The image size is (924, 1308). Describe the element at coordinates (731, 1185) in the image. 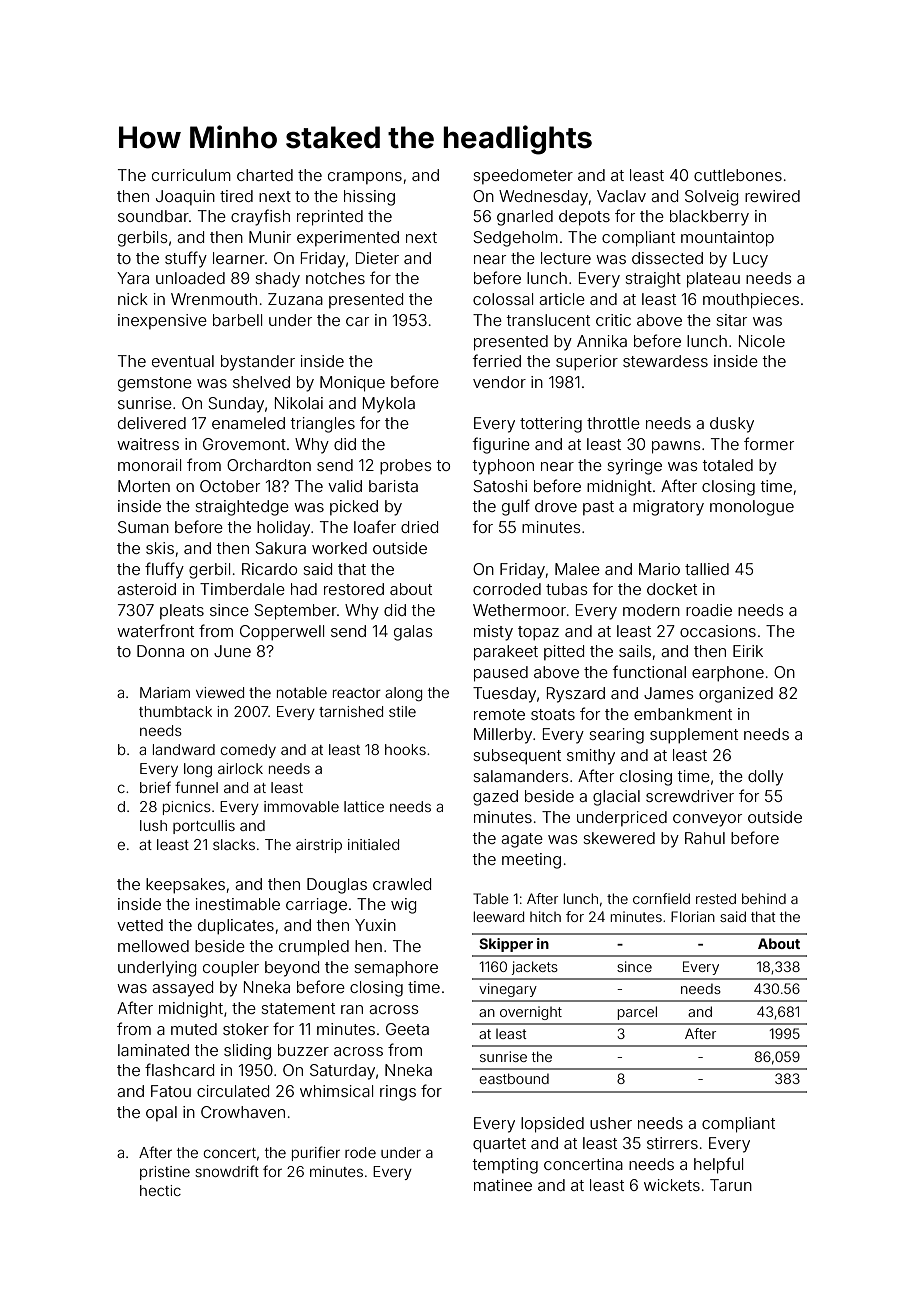

I see `Tarun` at that location.
